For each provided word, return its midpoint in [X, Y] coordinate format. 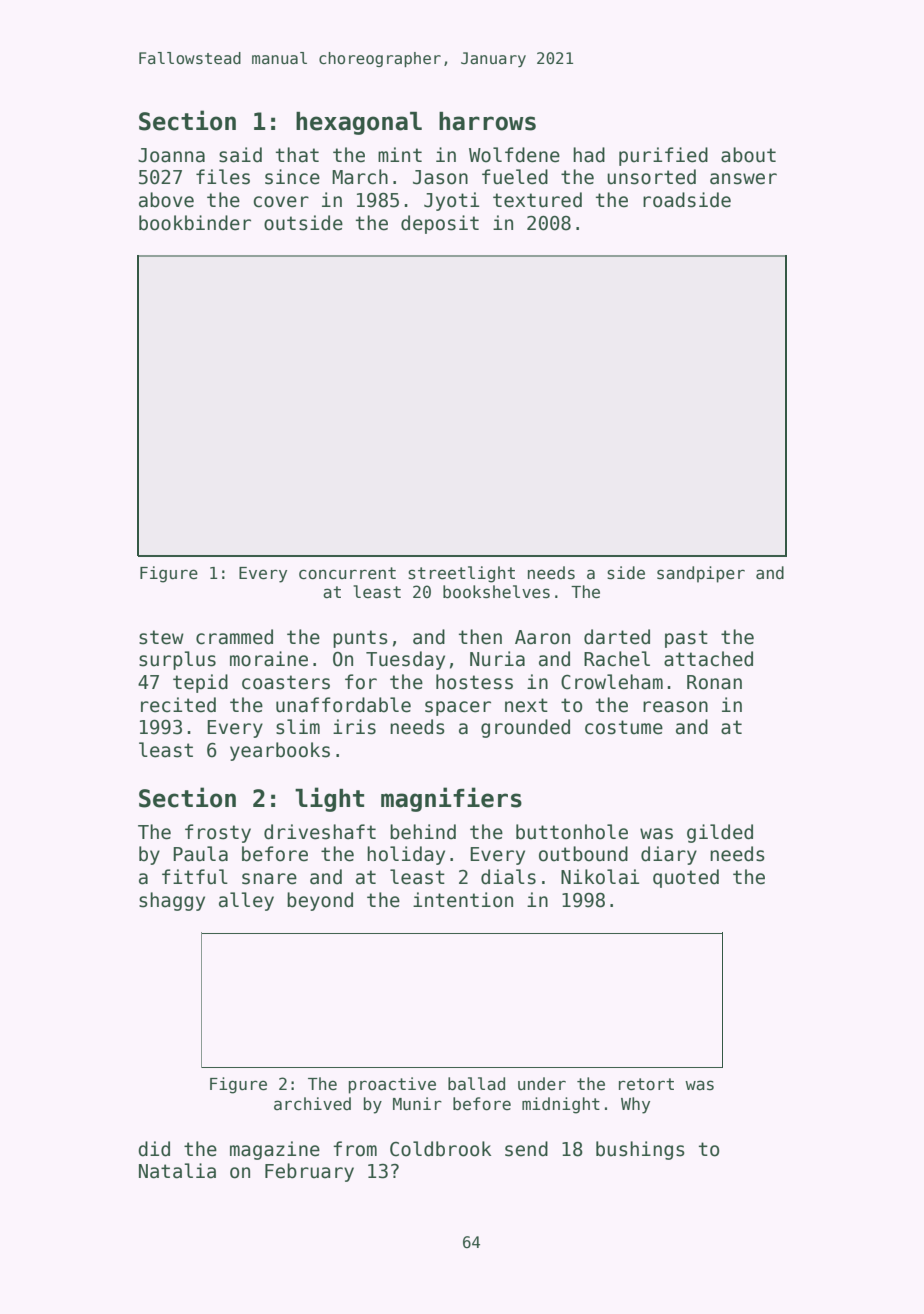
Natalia [177, 1171]
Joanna [171, 155]
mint [400, 154]
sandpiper [701, 574]
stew [161, 637]
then [480, 637]
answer [743, 179]
